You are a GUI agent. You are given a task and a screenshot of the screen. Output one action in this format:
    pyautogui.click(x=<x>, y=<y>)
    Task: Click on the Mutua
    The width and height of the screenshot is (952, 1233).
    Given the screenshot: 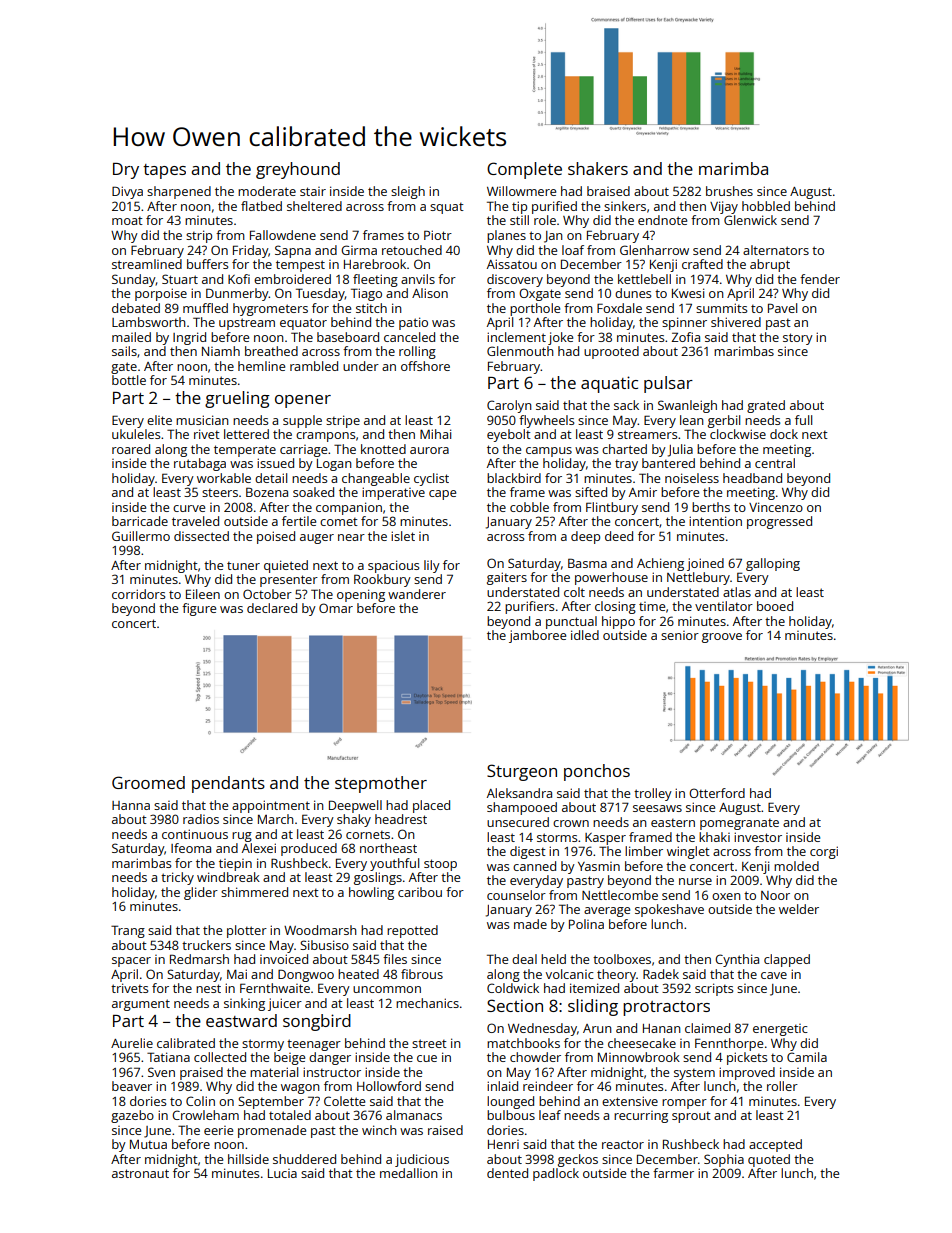 What is the action you would take?
    pyautogui.click(x=148, y=1144)
